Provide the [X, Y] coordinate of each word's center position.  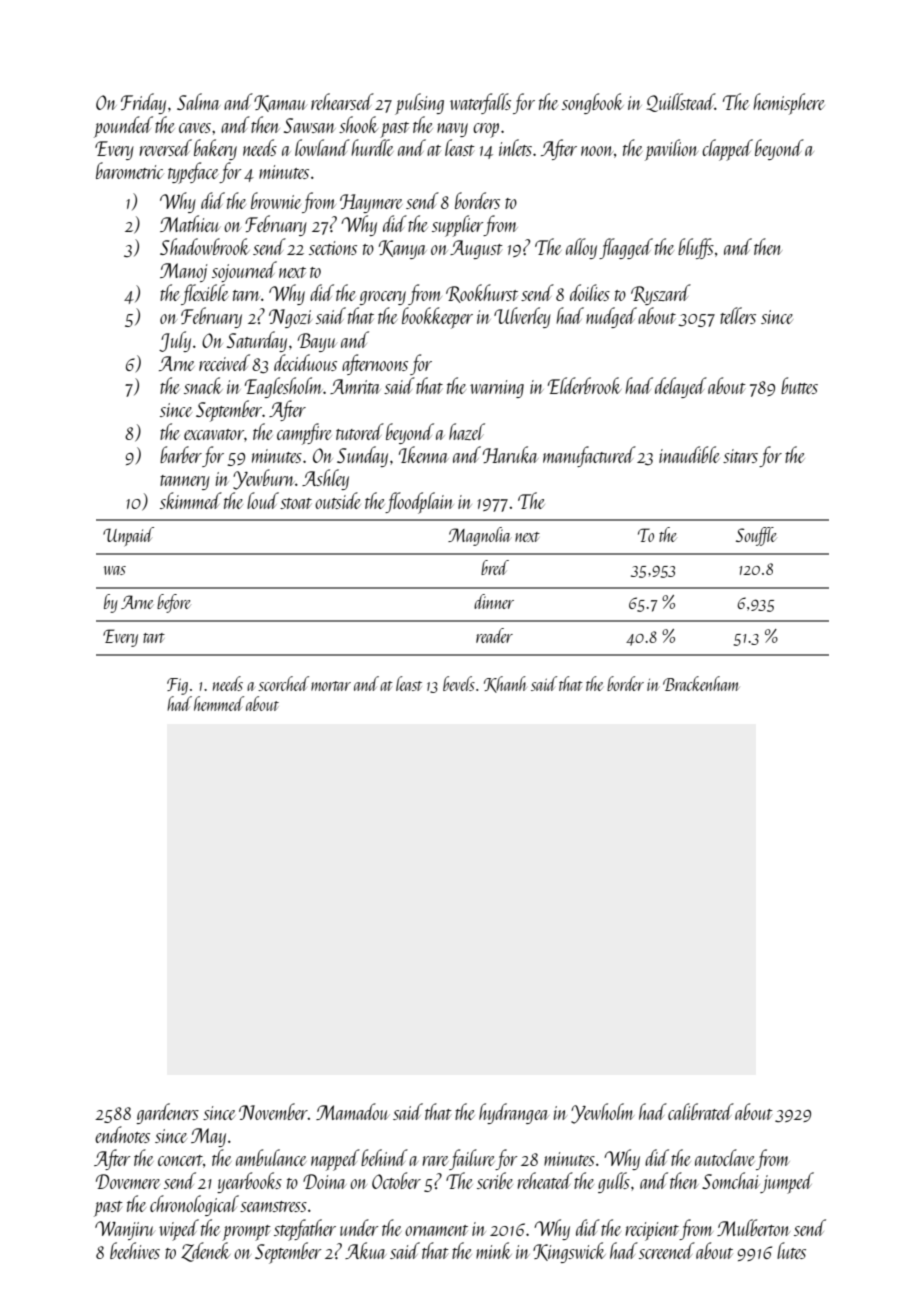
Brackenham [701, 683]
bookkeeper [437, 318]
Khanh [505, 684]
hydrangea [513, 1113]
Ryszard [661, 294]
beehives [135, 1250]
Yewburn [264, 479]
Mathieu [190, 223]
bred [495, 567]
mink [494, 1250]
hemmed [219, 703]
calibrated [701, 1111]
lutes [791, 1250]
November [273, 1111]
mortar [331, 686]
